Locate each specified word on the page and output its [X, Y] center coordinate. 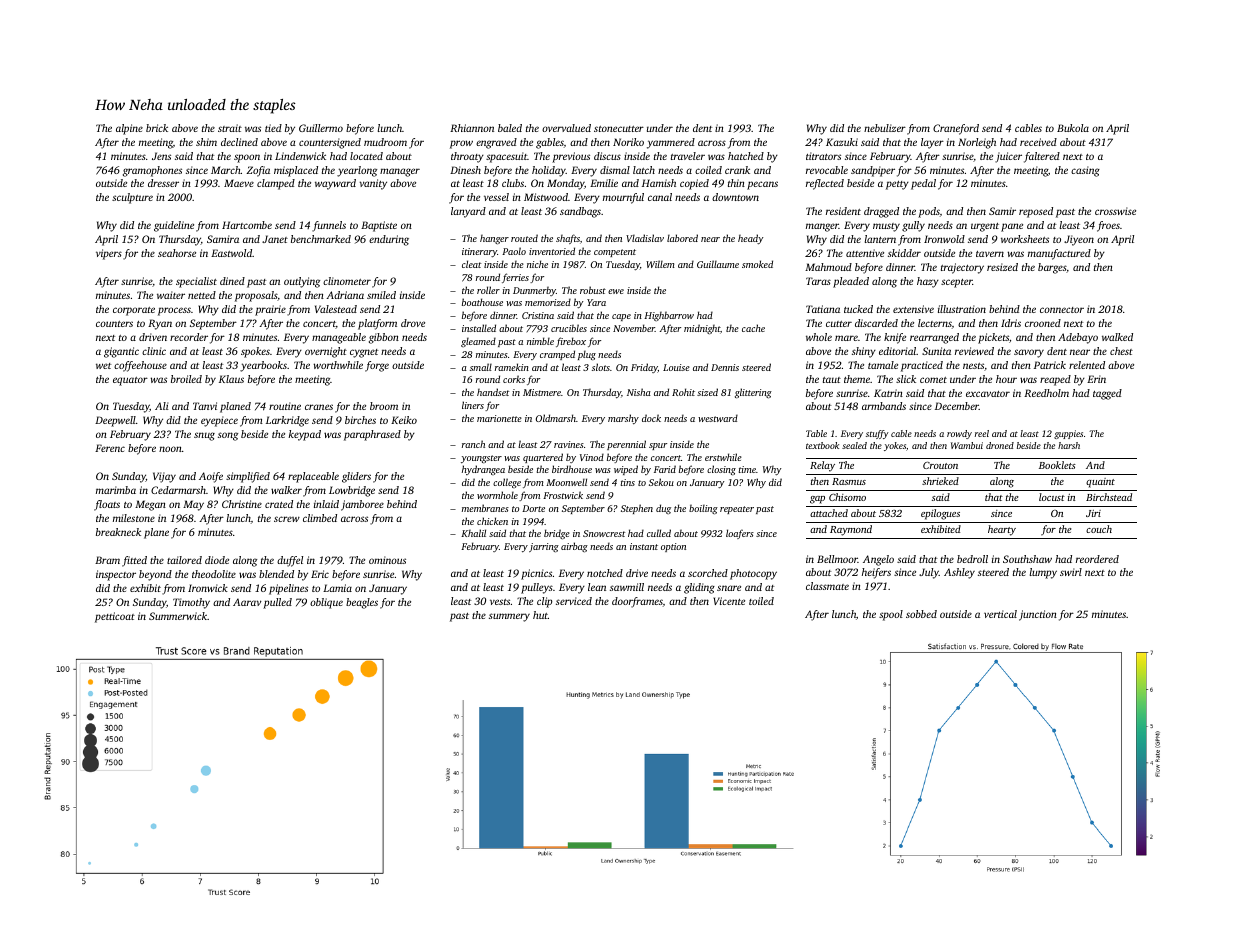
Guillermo [321, 128]
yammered [671, 143]
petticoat [115, 617]
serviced [574, 601]
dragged [881, 212]
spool [891, 615]
